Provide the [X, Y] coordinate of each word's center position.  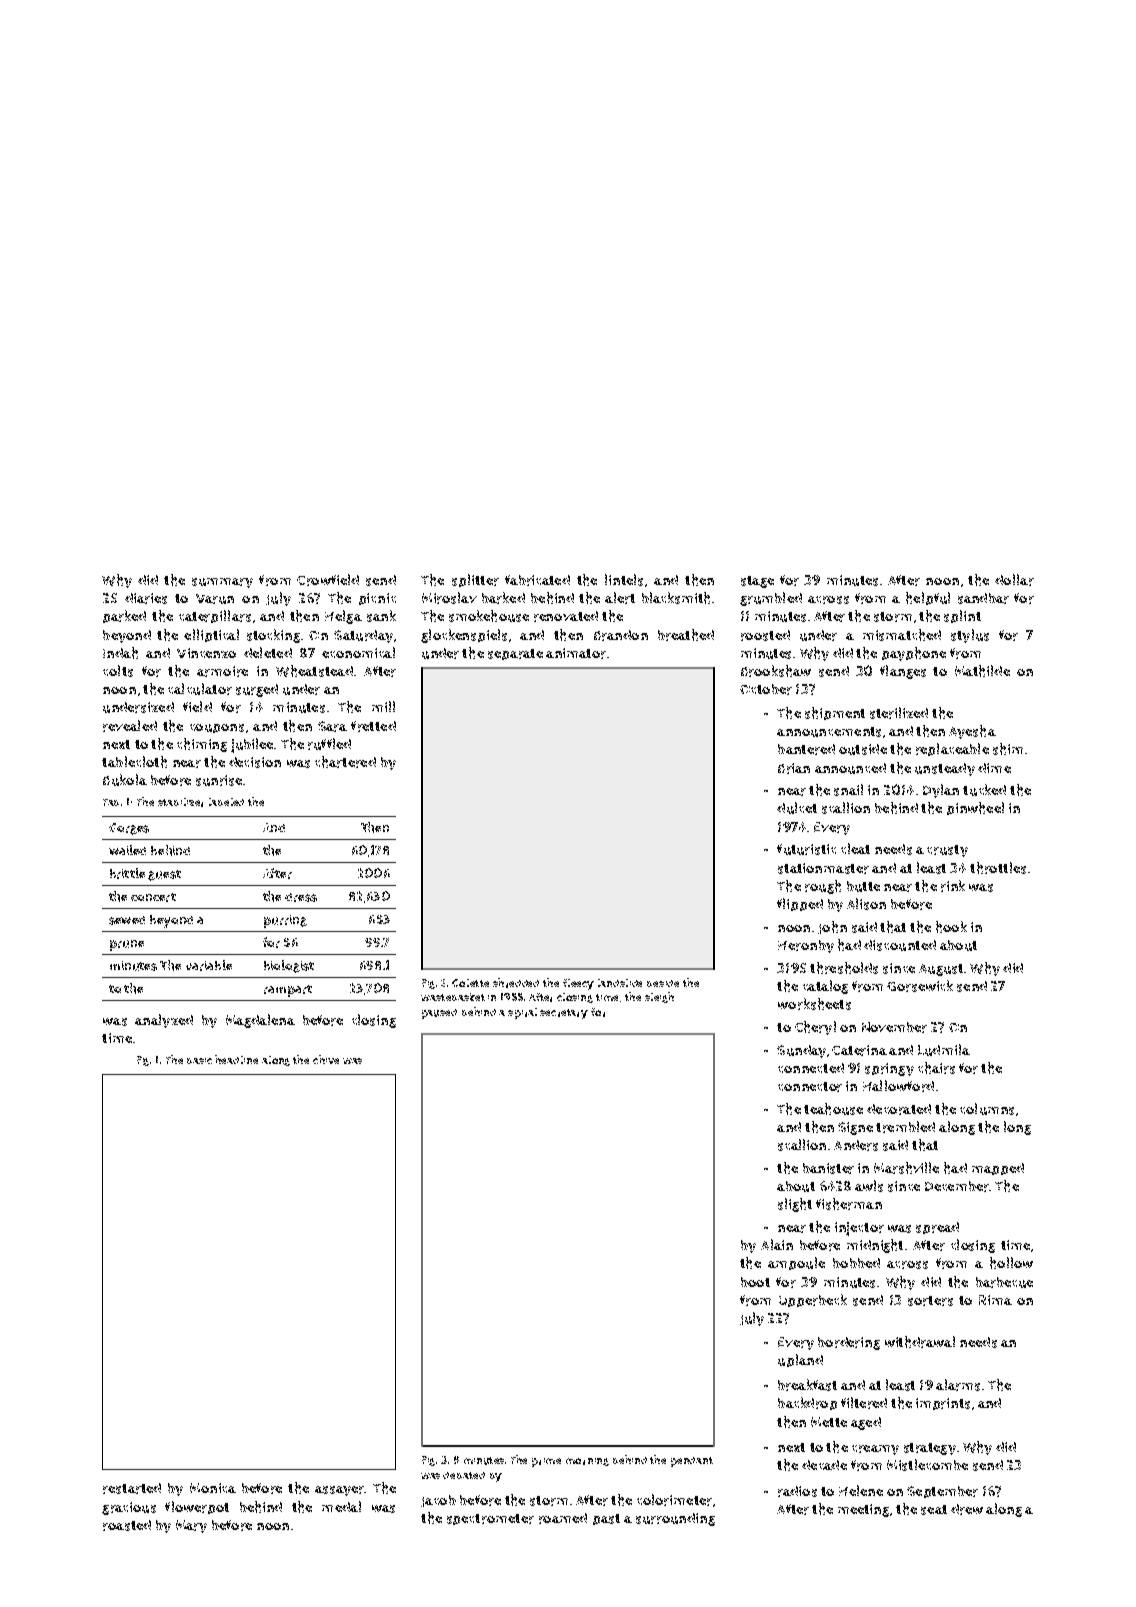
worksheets [814, 1004]
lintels [624, 580]
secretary [564, 1014]
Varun [215, 599]
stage [757, 582]
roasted [127, 1525]
